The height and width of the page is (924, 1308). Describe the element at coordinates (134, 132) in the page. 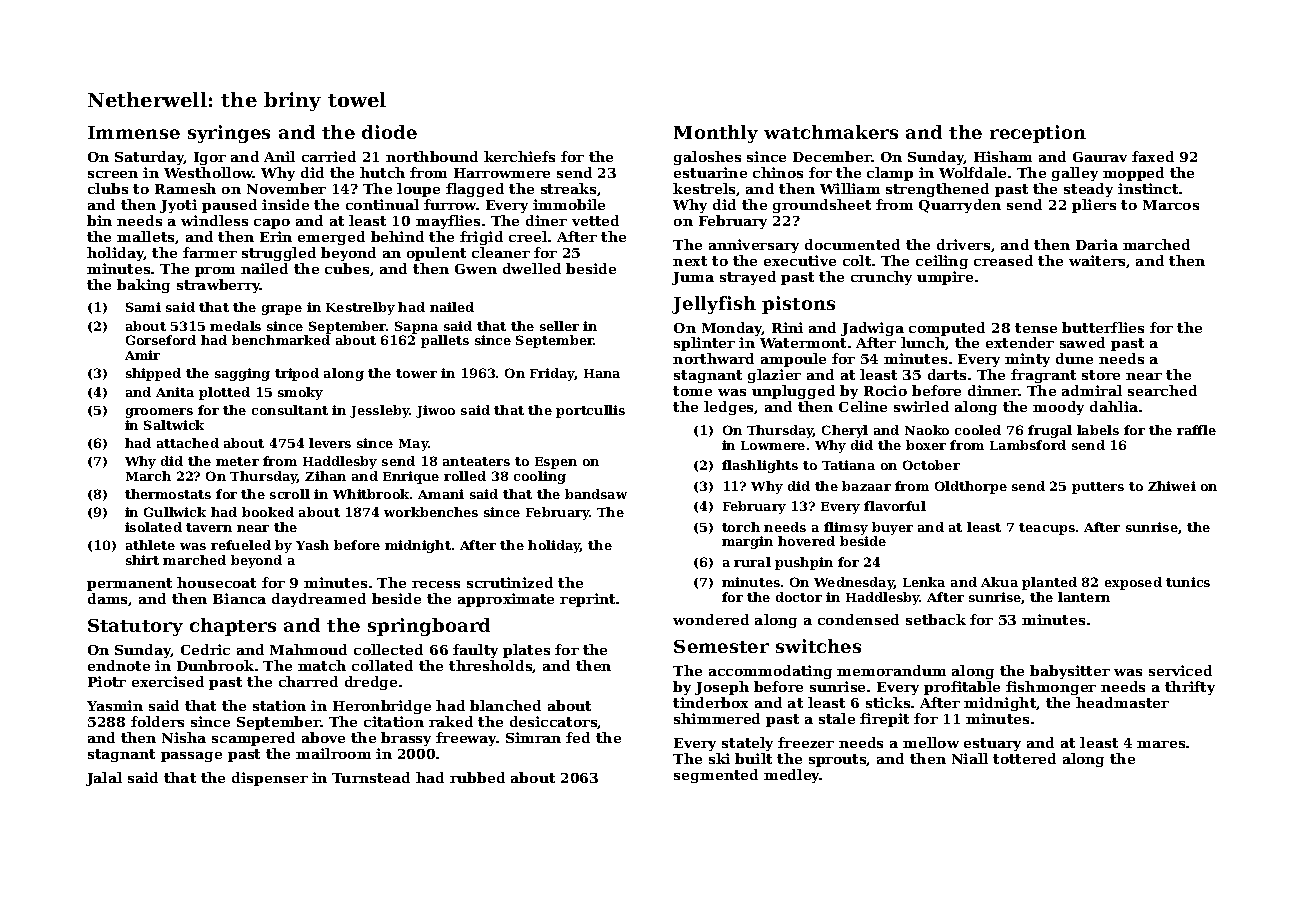

I see `Immense` at that location.
